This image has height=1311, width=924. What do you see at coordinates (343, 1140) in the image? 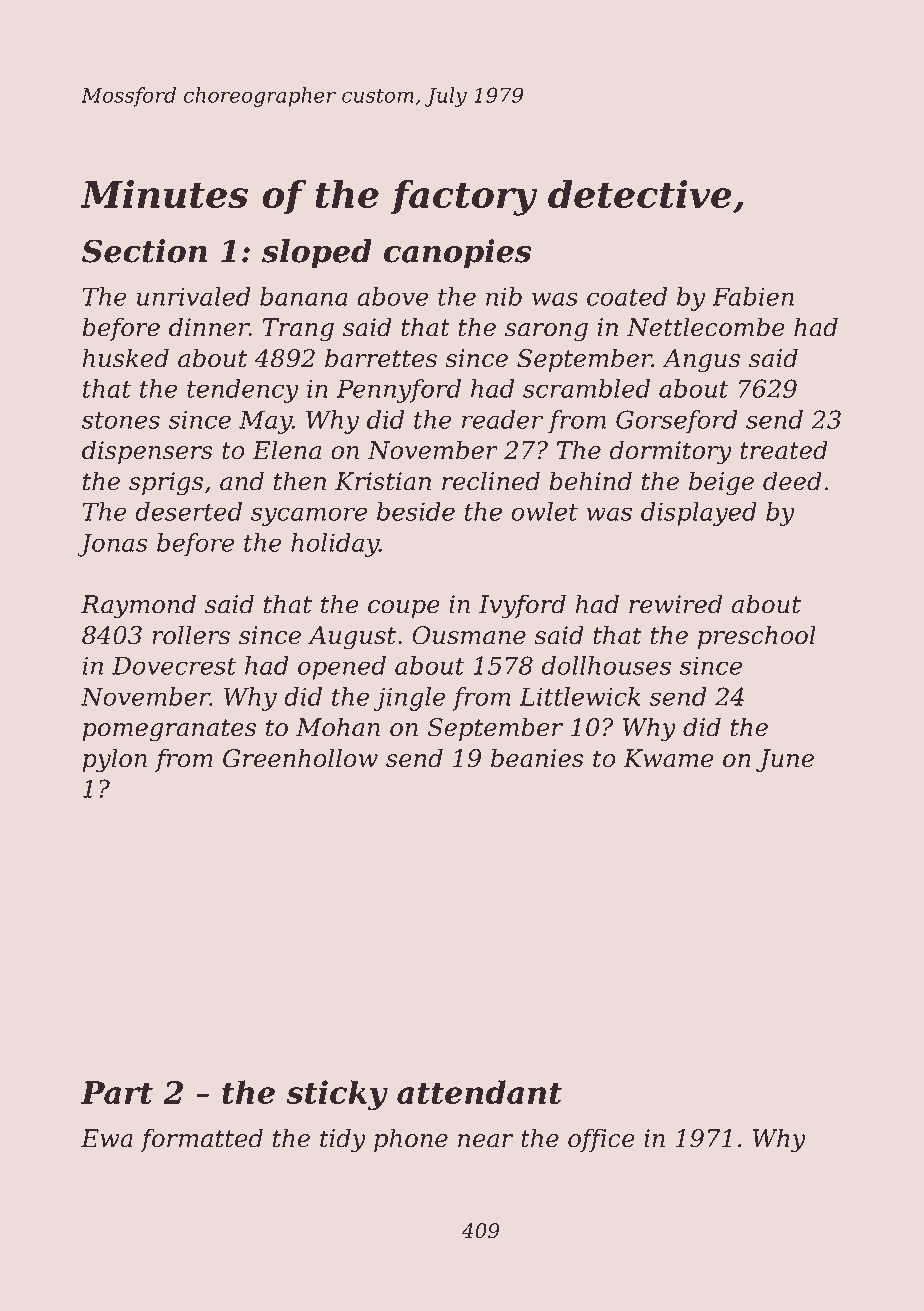
I see `tidy` at bounding box center [343, 1140].
